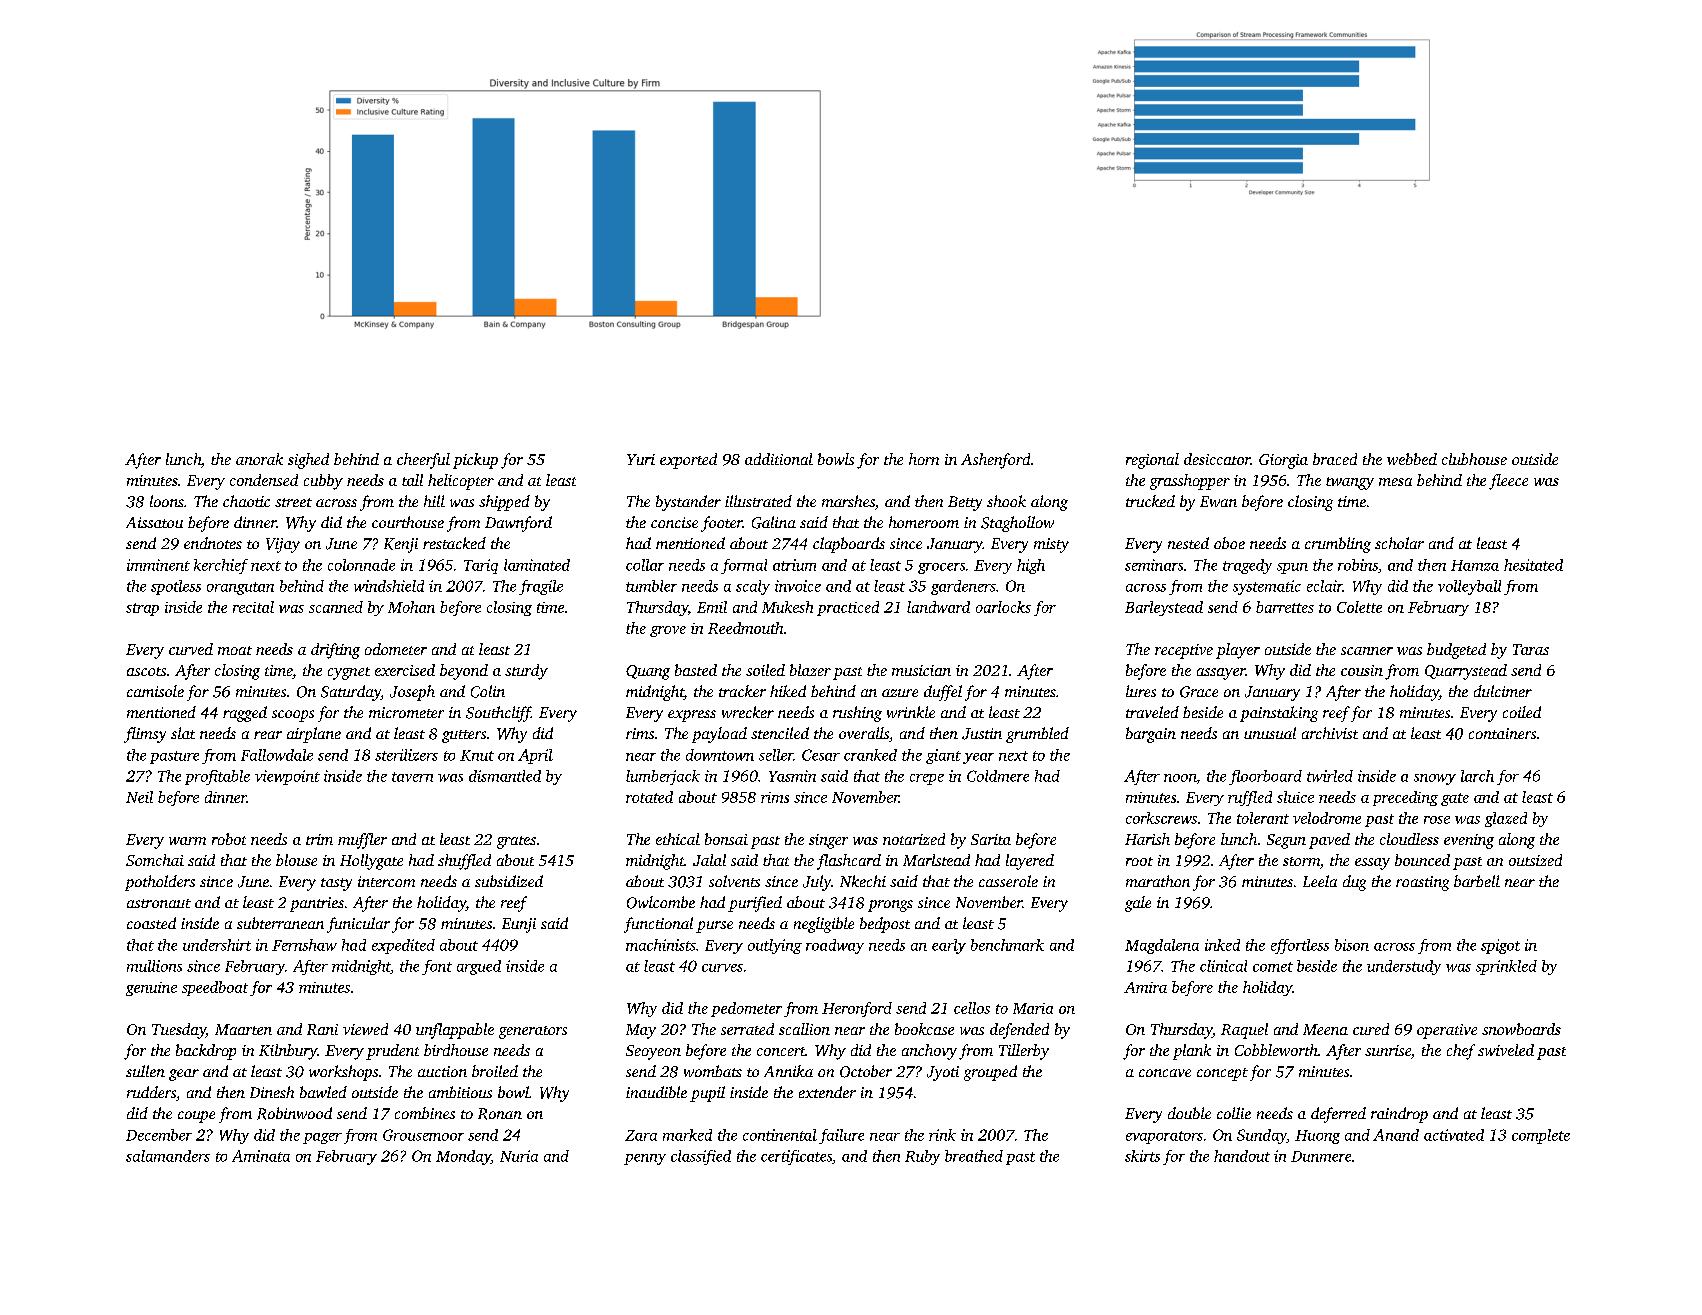  I want to click on Nuria, so click(519, 1156).
